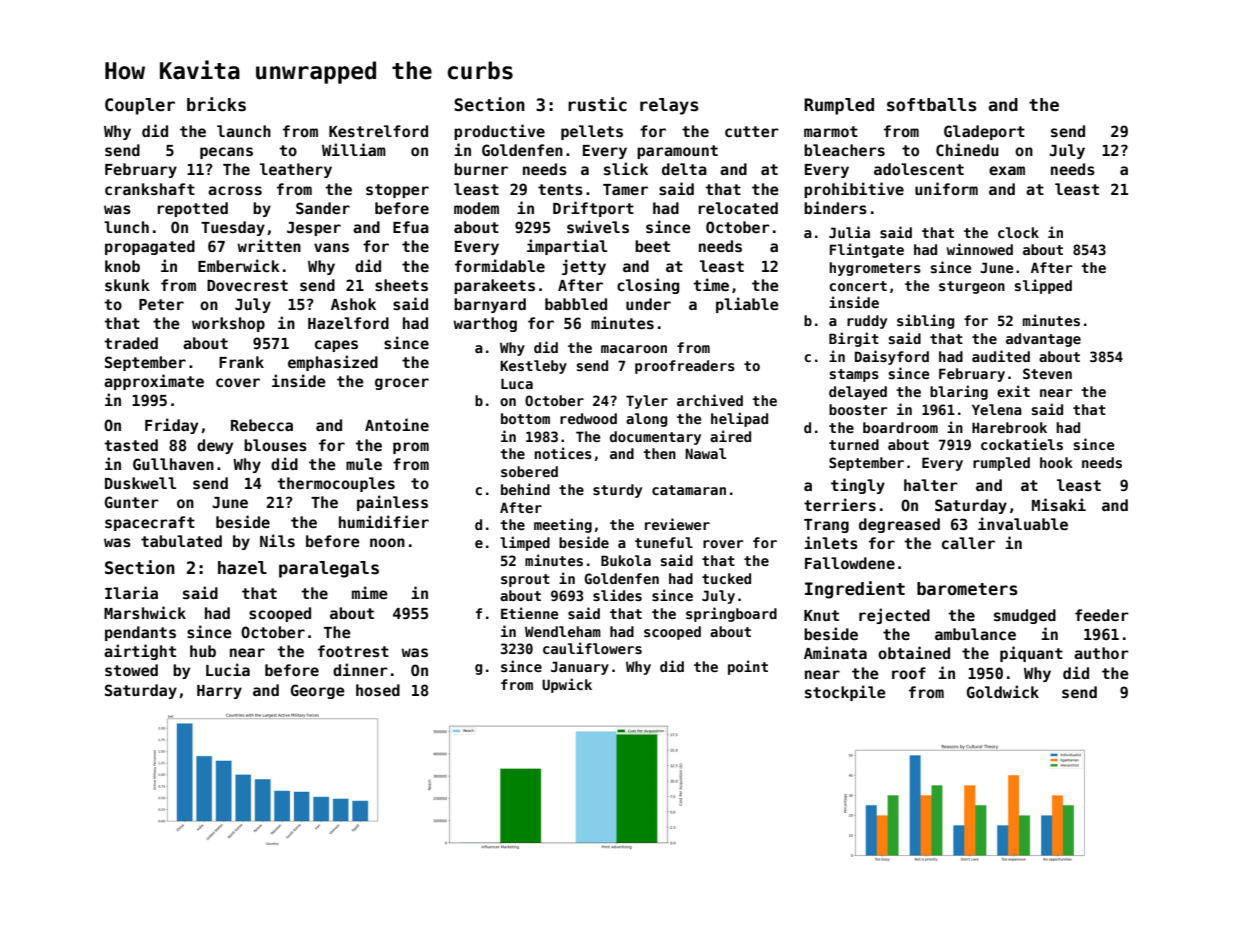 Image resolution: width=1233 pixels, height=952 pixels. What do you see at coordinates (161, 304) in the document?
I see `Peter` at bounding box center [161, 304].
